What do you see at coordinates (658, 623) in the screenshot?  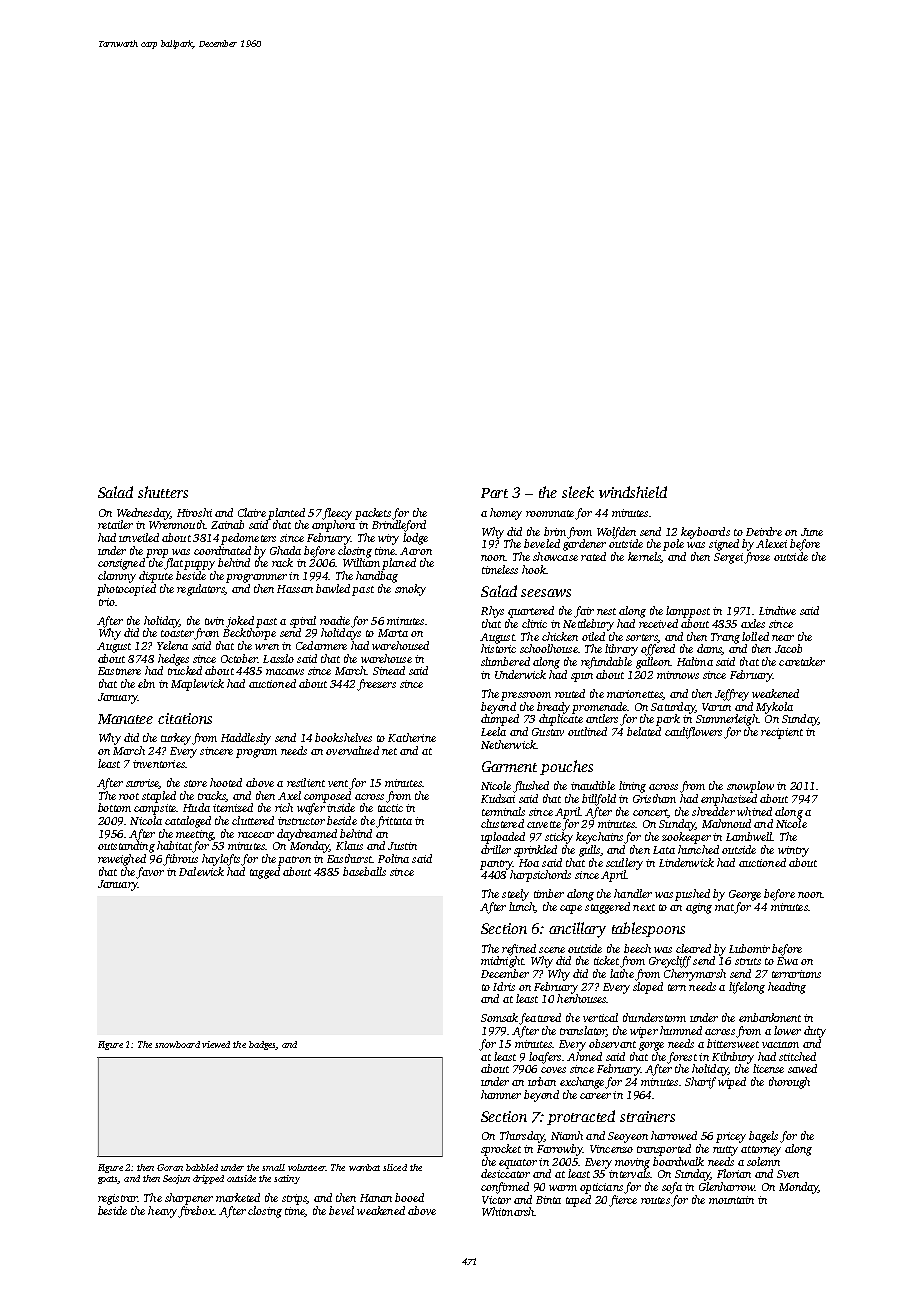 I see `received` at bounding box center [658, 623].
